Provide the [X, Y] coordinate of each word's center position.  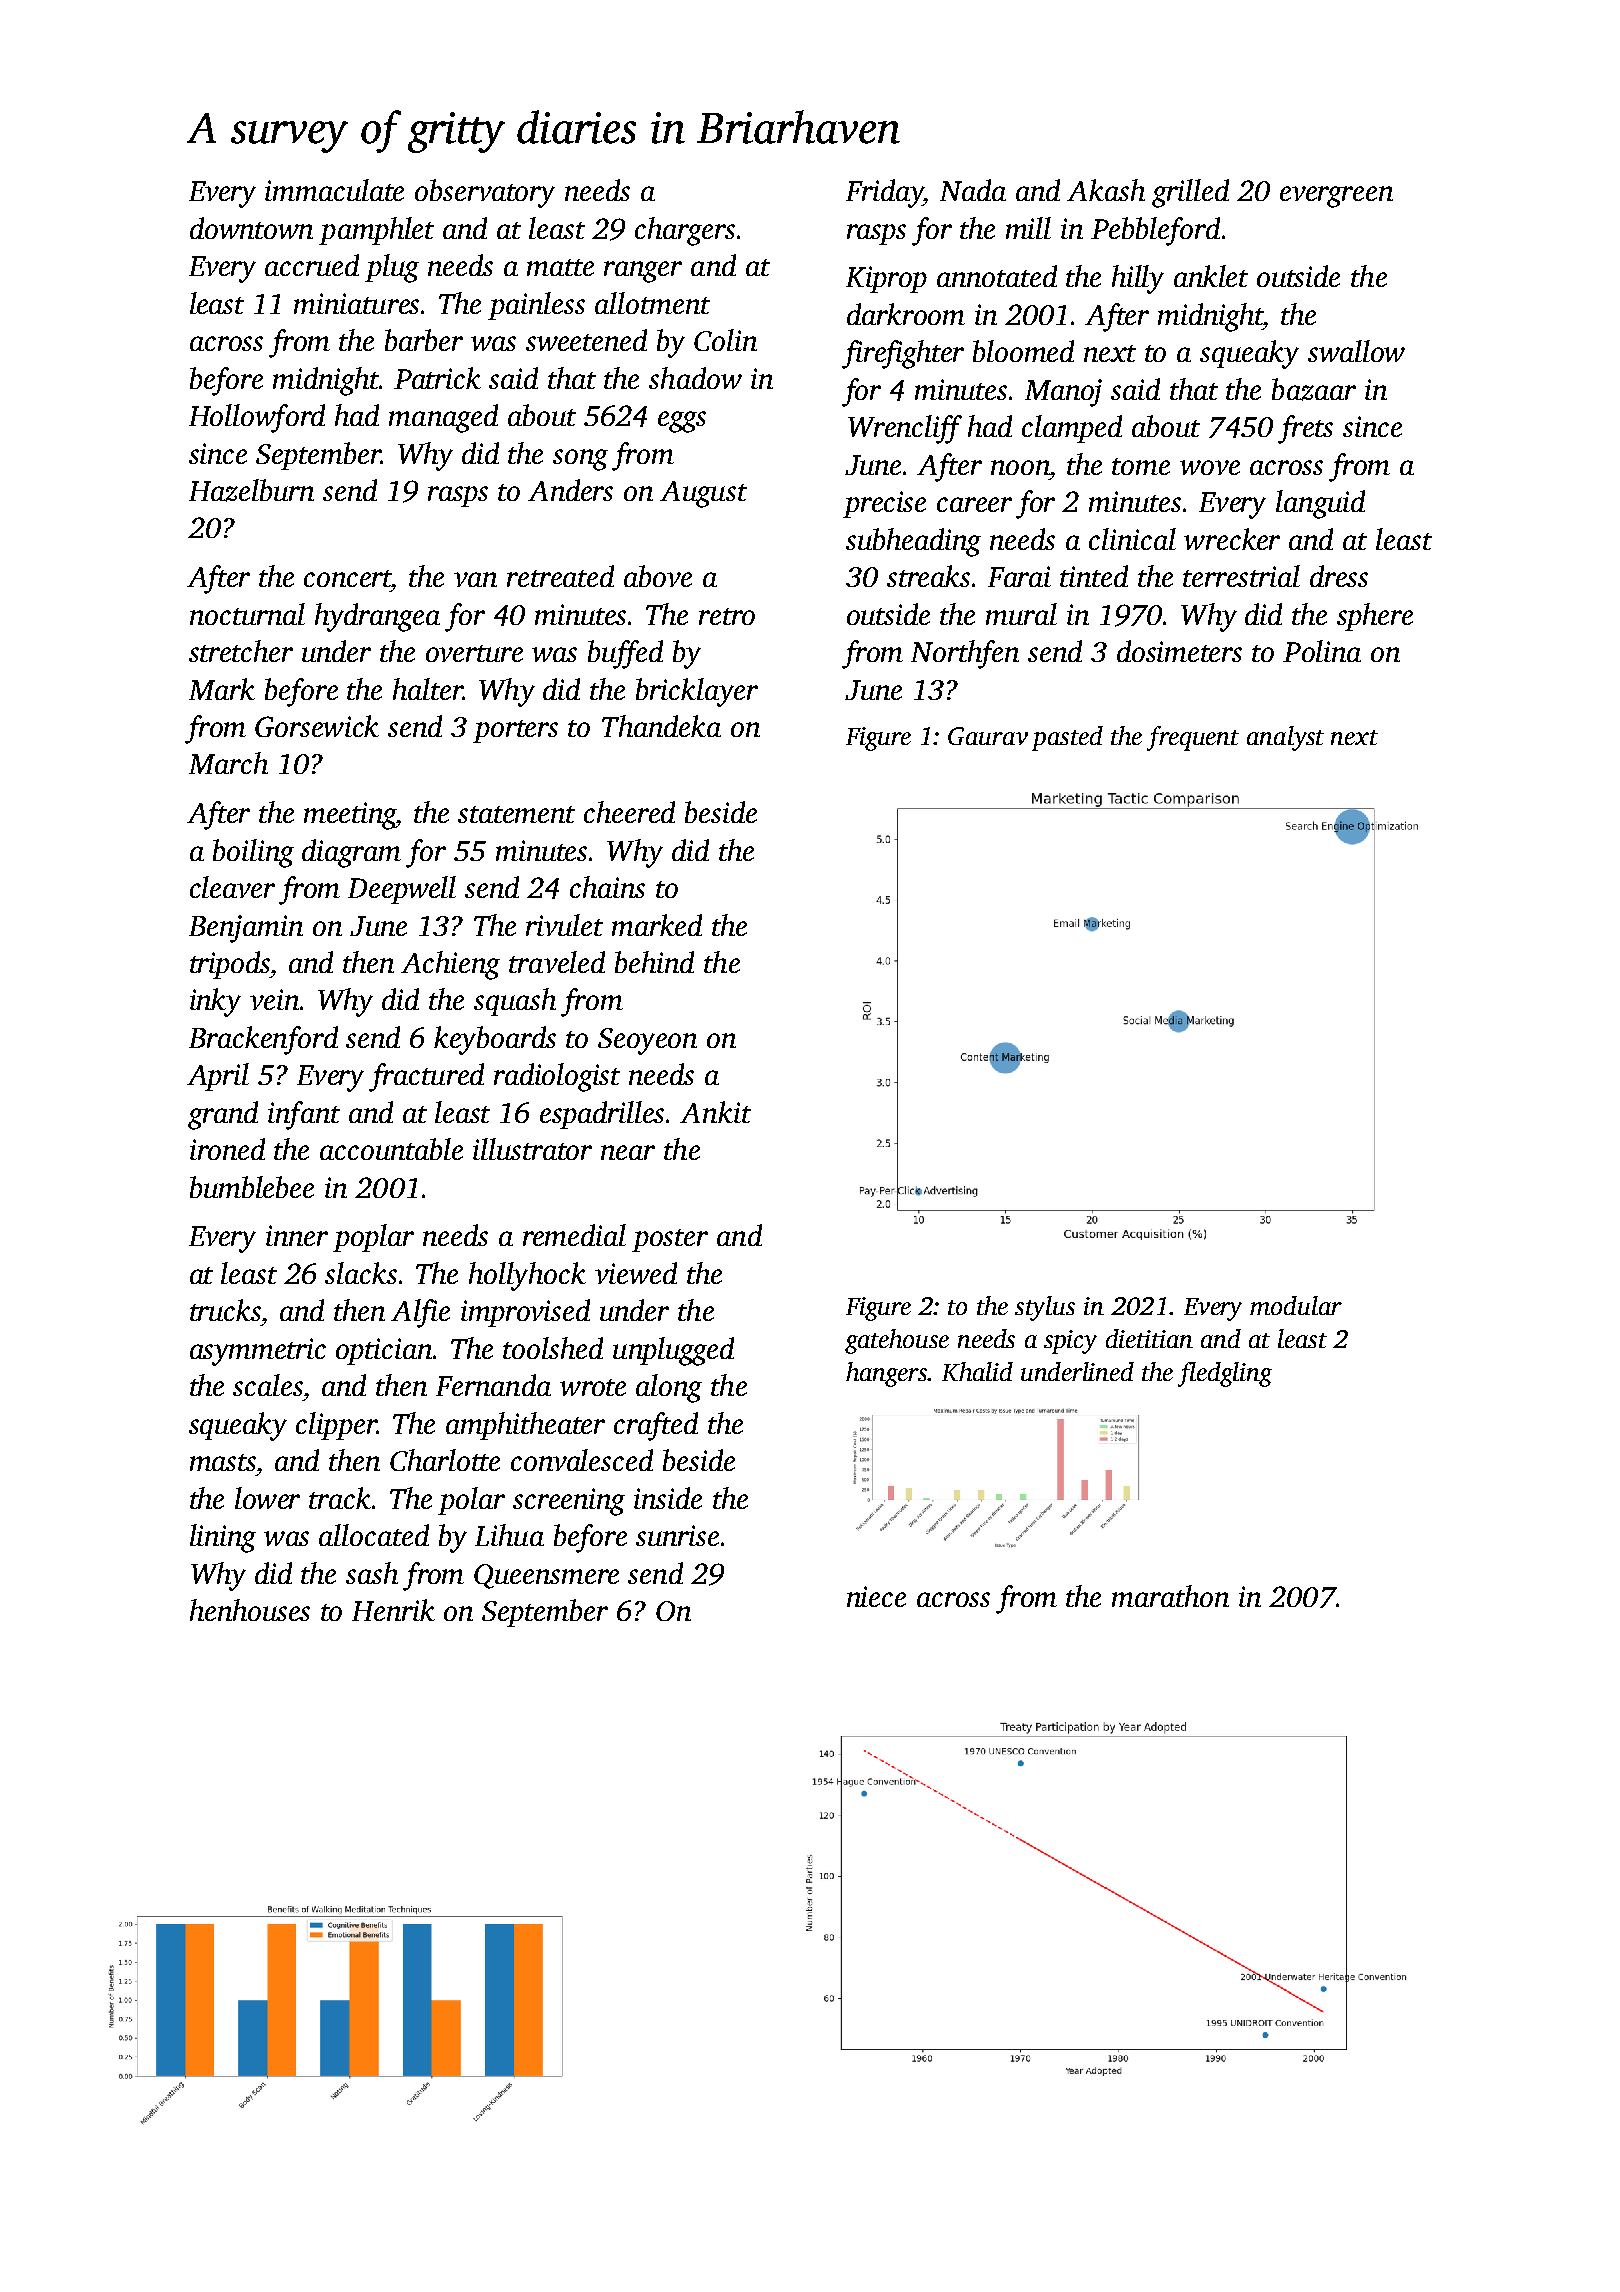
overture [474, 653]
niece [876, 1596]
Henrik [393, 1610]
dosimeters [1179, 651]
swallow [1356, 351]
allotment [652, 303]
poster [670, 1240]
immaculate [334, 190]
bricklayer [697, 692]
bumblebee [252, 1187]
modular [1296, 1305]
